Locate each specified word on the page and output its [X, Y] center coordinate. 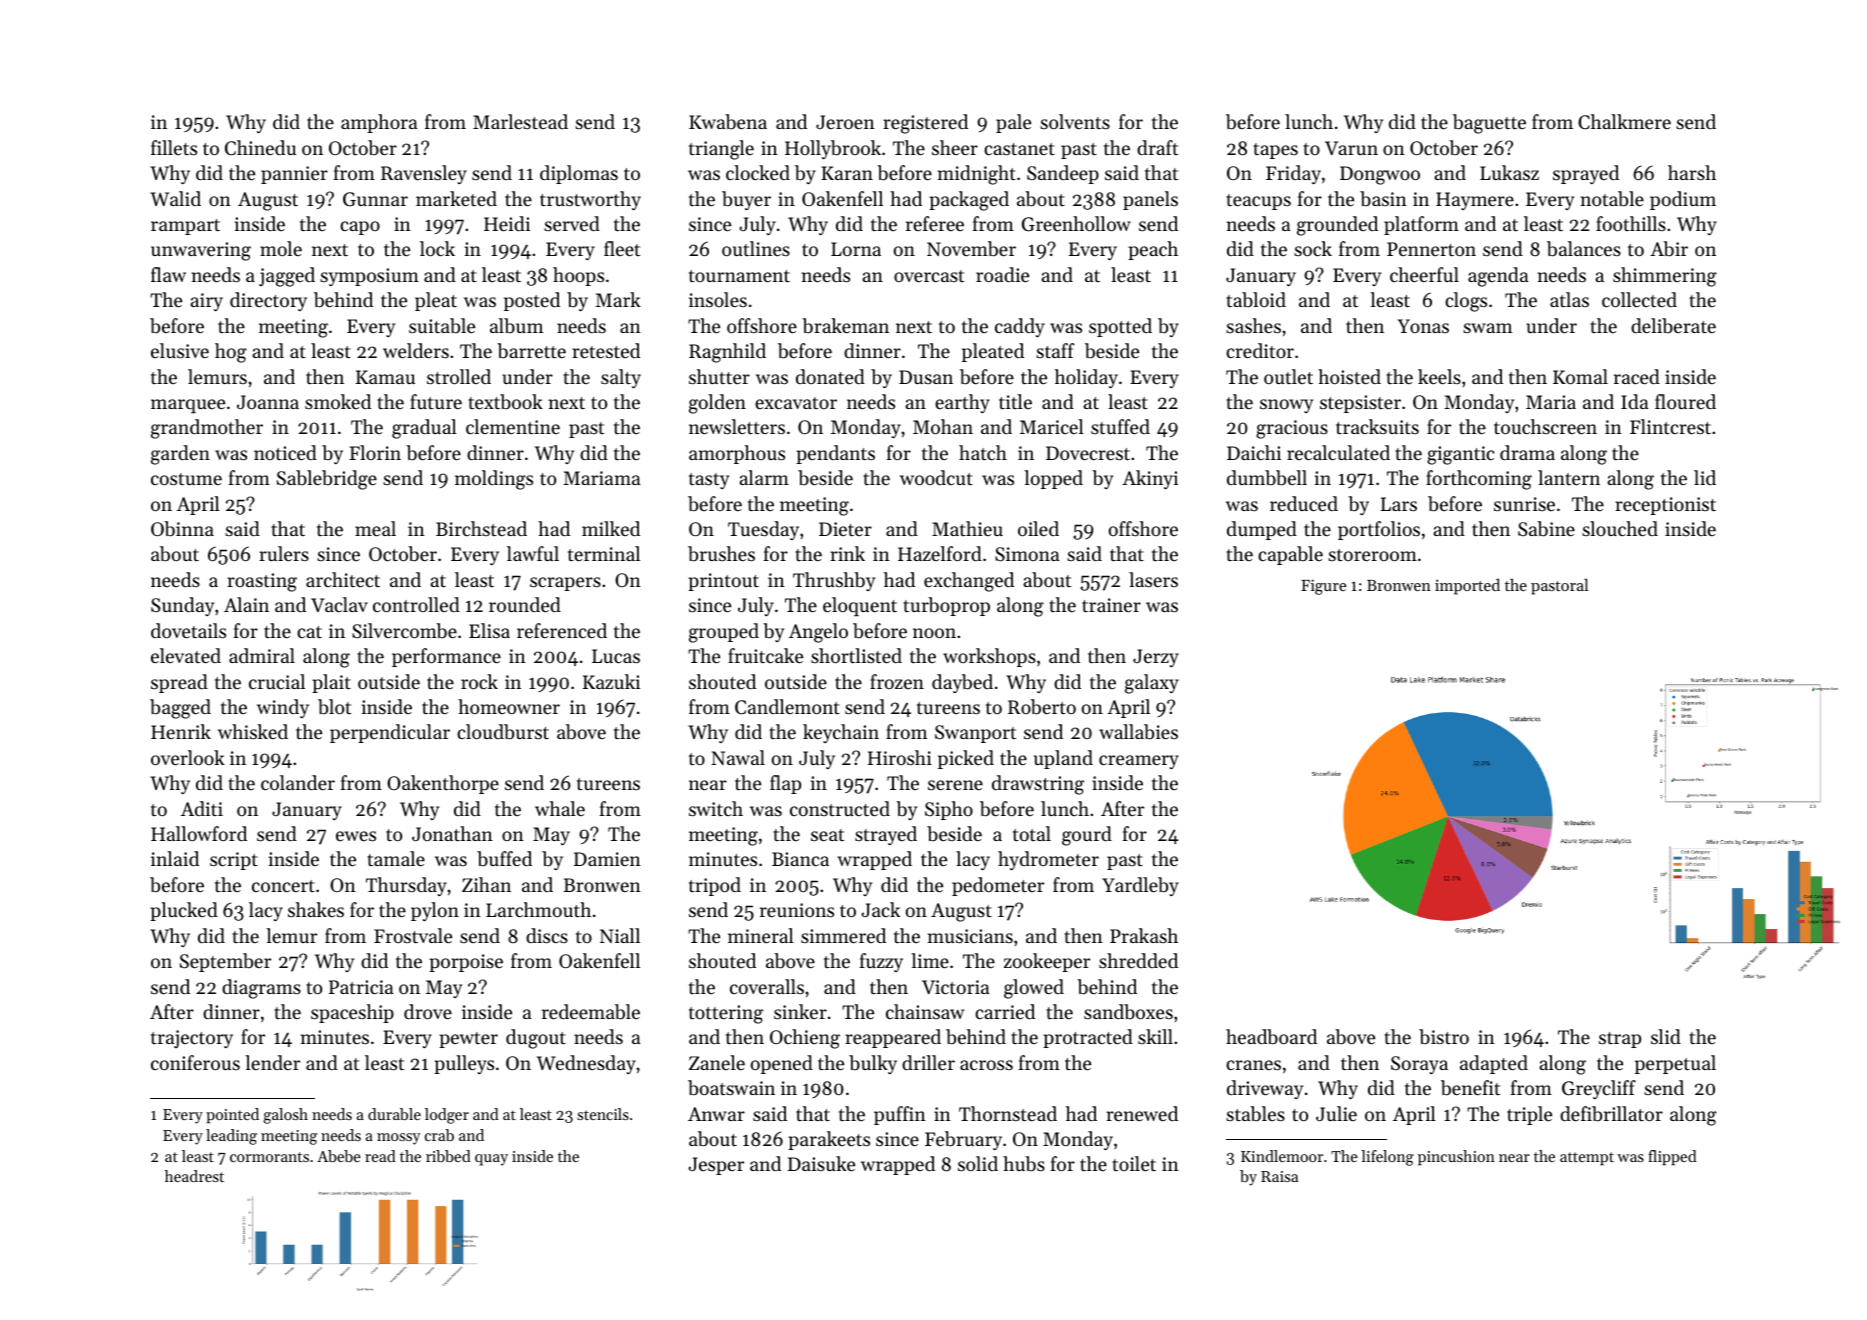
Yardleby [1140, 886]
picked [966, 759]
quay [491, 1160]
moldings [494, 480]
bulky [873, 1064]
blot [334, 707]
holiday [1086, 378]
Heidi [507, 223]
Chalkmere [1624, 121]
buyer [746, 200]
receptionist [1665, 506]
